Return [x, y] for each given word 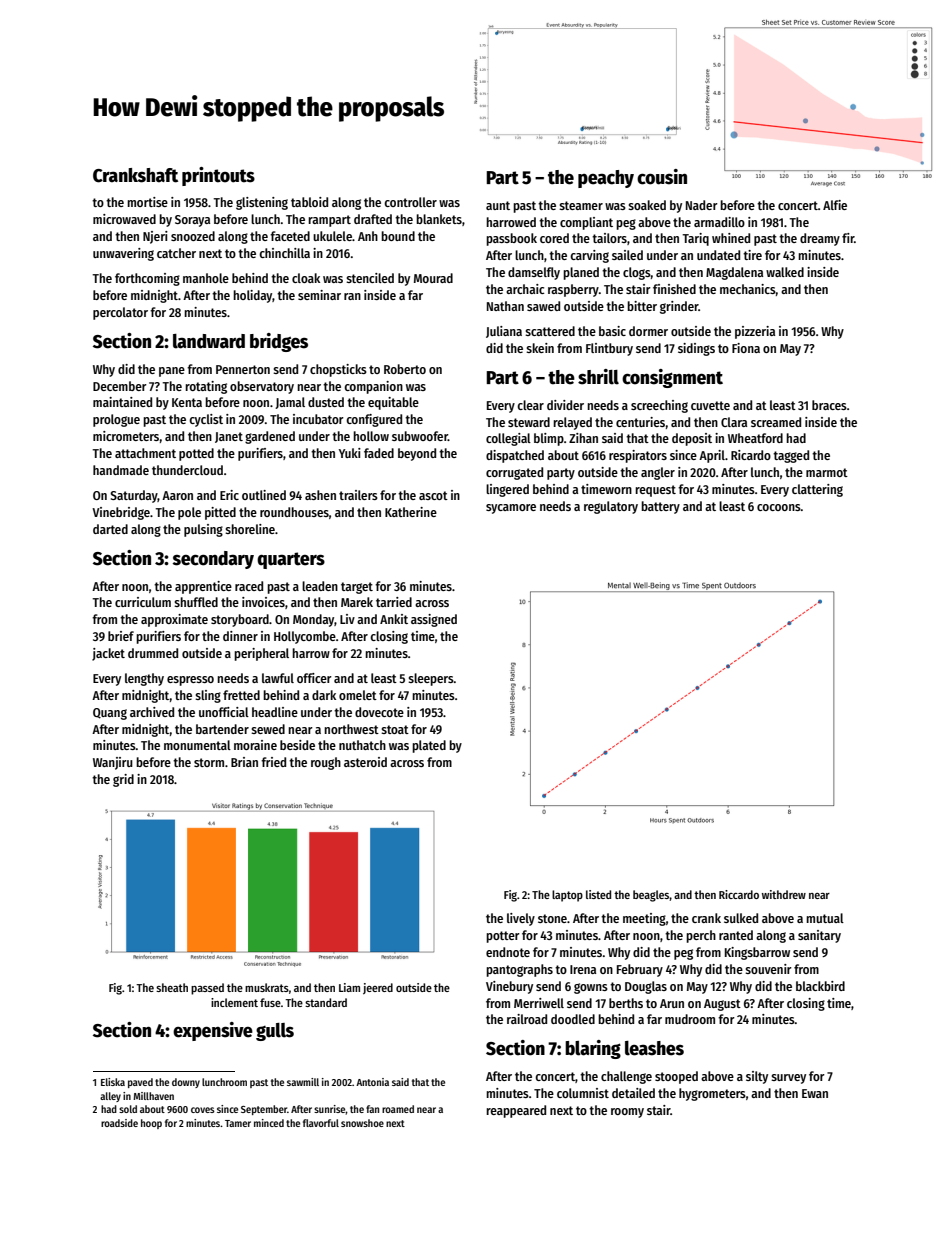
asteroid [365, 762]
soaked [647, 205]
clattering [817, 490]
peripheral [261, 654]
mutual [825, 918]
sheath [172, 987]
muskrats [267, 987]
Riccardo [739, 894]
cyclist [206, 420]
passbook [511, 239]
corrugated [514, 473]
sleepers [431, 679]
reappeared [516, 1111]
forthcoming [147, 279]
